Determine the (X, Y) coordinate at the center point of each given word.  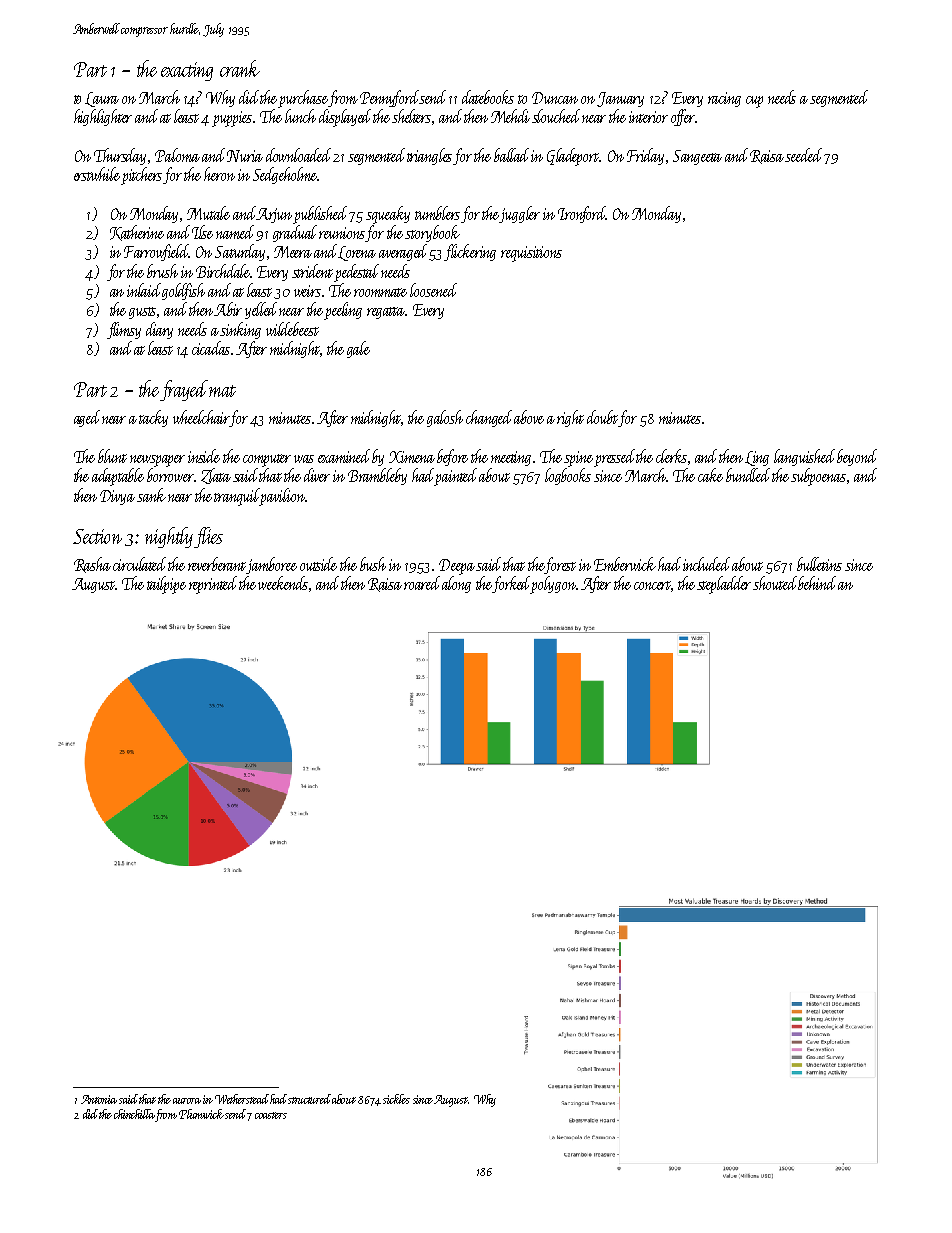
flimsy (124, 330)
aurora (187, 1101)
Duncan (555, 98)
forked (512, 585)
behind (817, 583)
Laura (102, 99)
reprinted (213, 585)
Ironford (582, 214)
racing (724, 99)
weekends (283, 583)
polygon (553, 585)
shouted (776, 583)
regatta (386, 313)
